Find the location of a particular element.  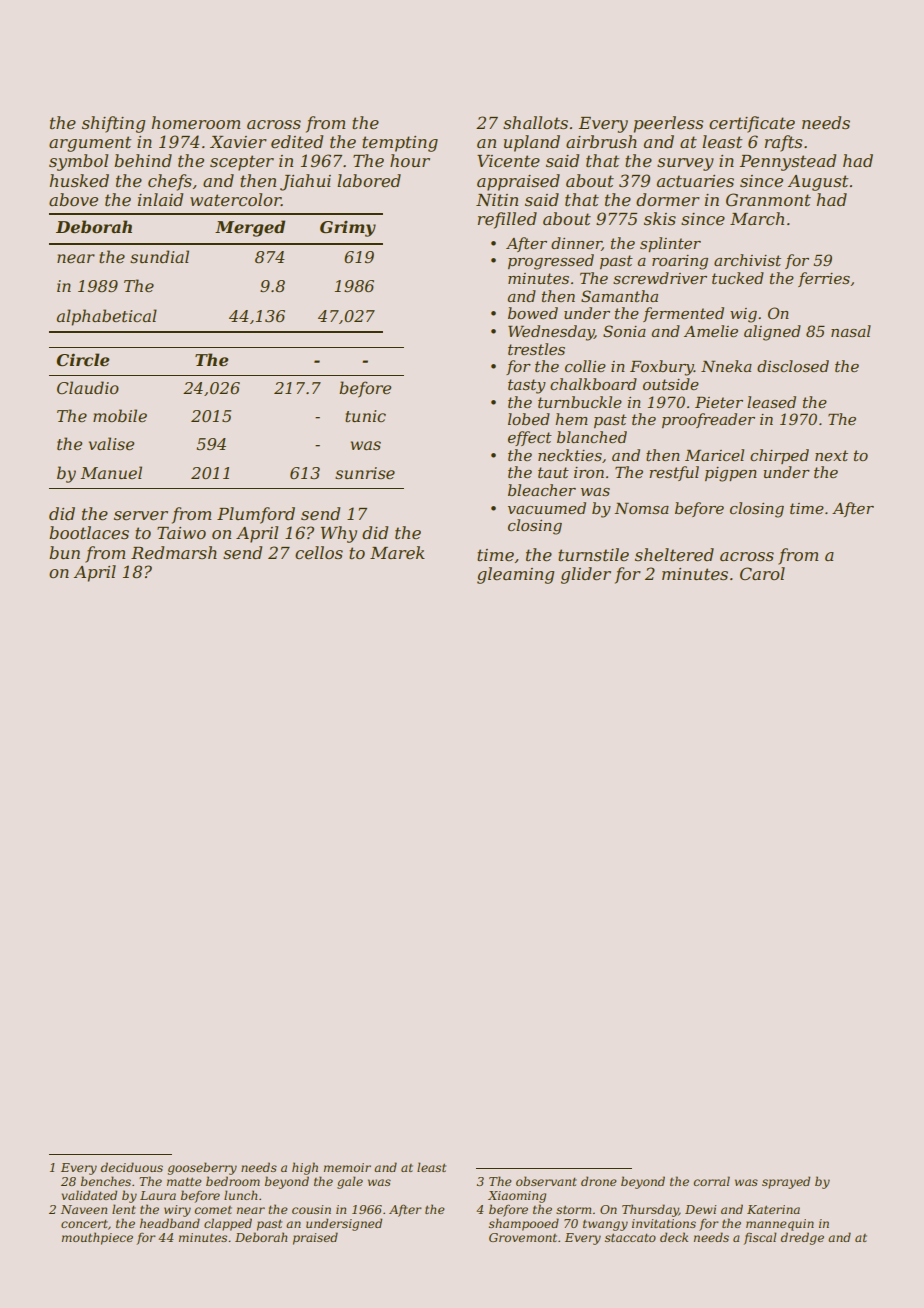

August is located at coordinates (817, 183).
